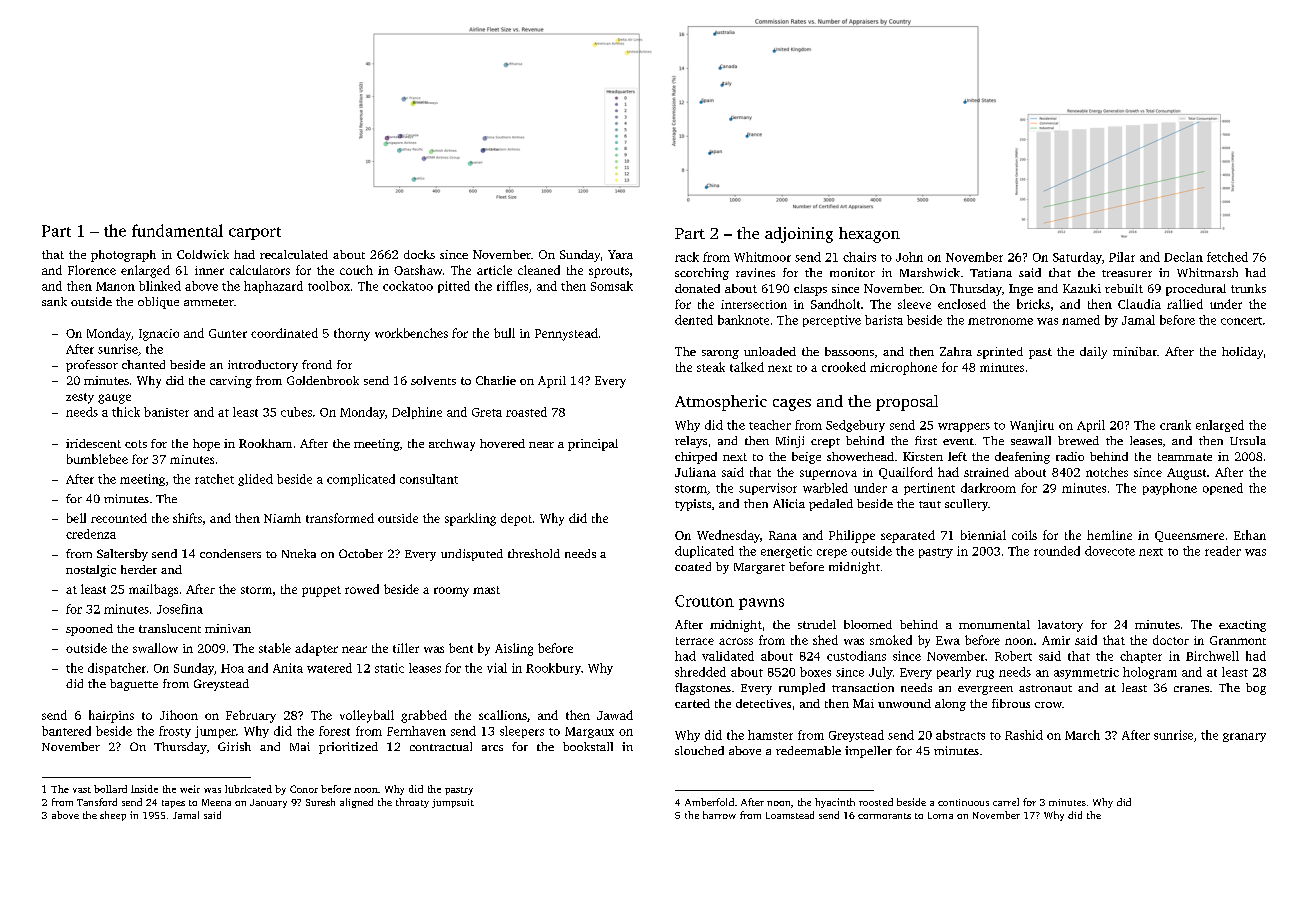 The height and width of the screenshot is (924, 1308). Describe the element at coordinates (736, 641) in the screenshot. I see `across` at that location.
